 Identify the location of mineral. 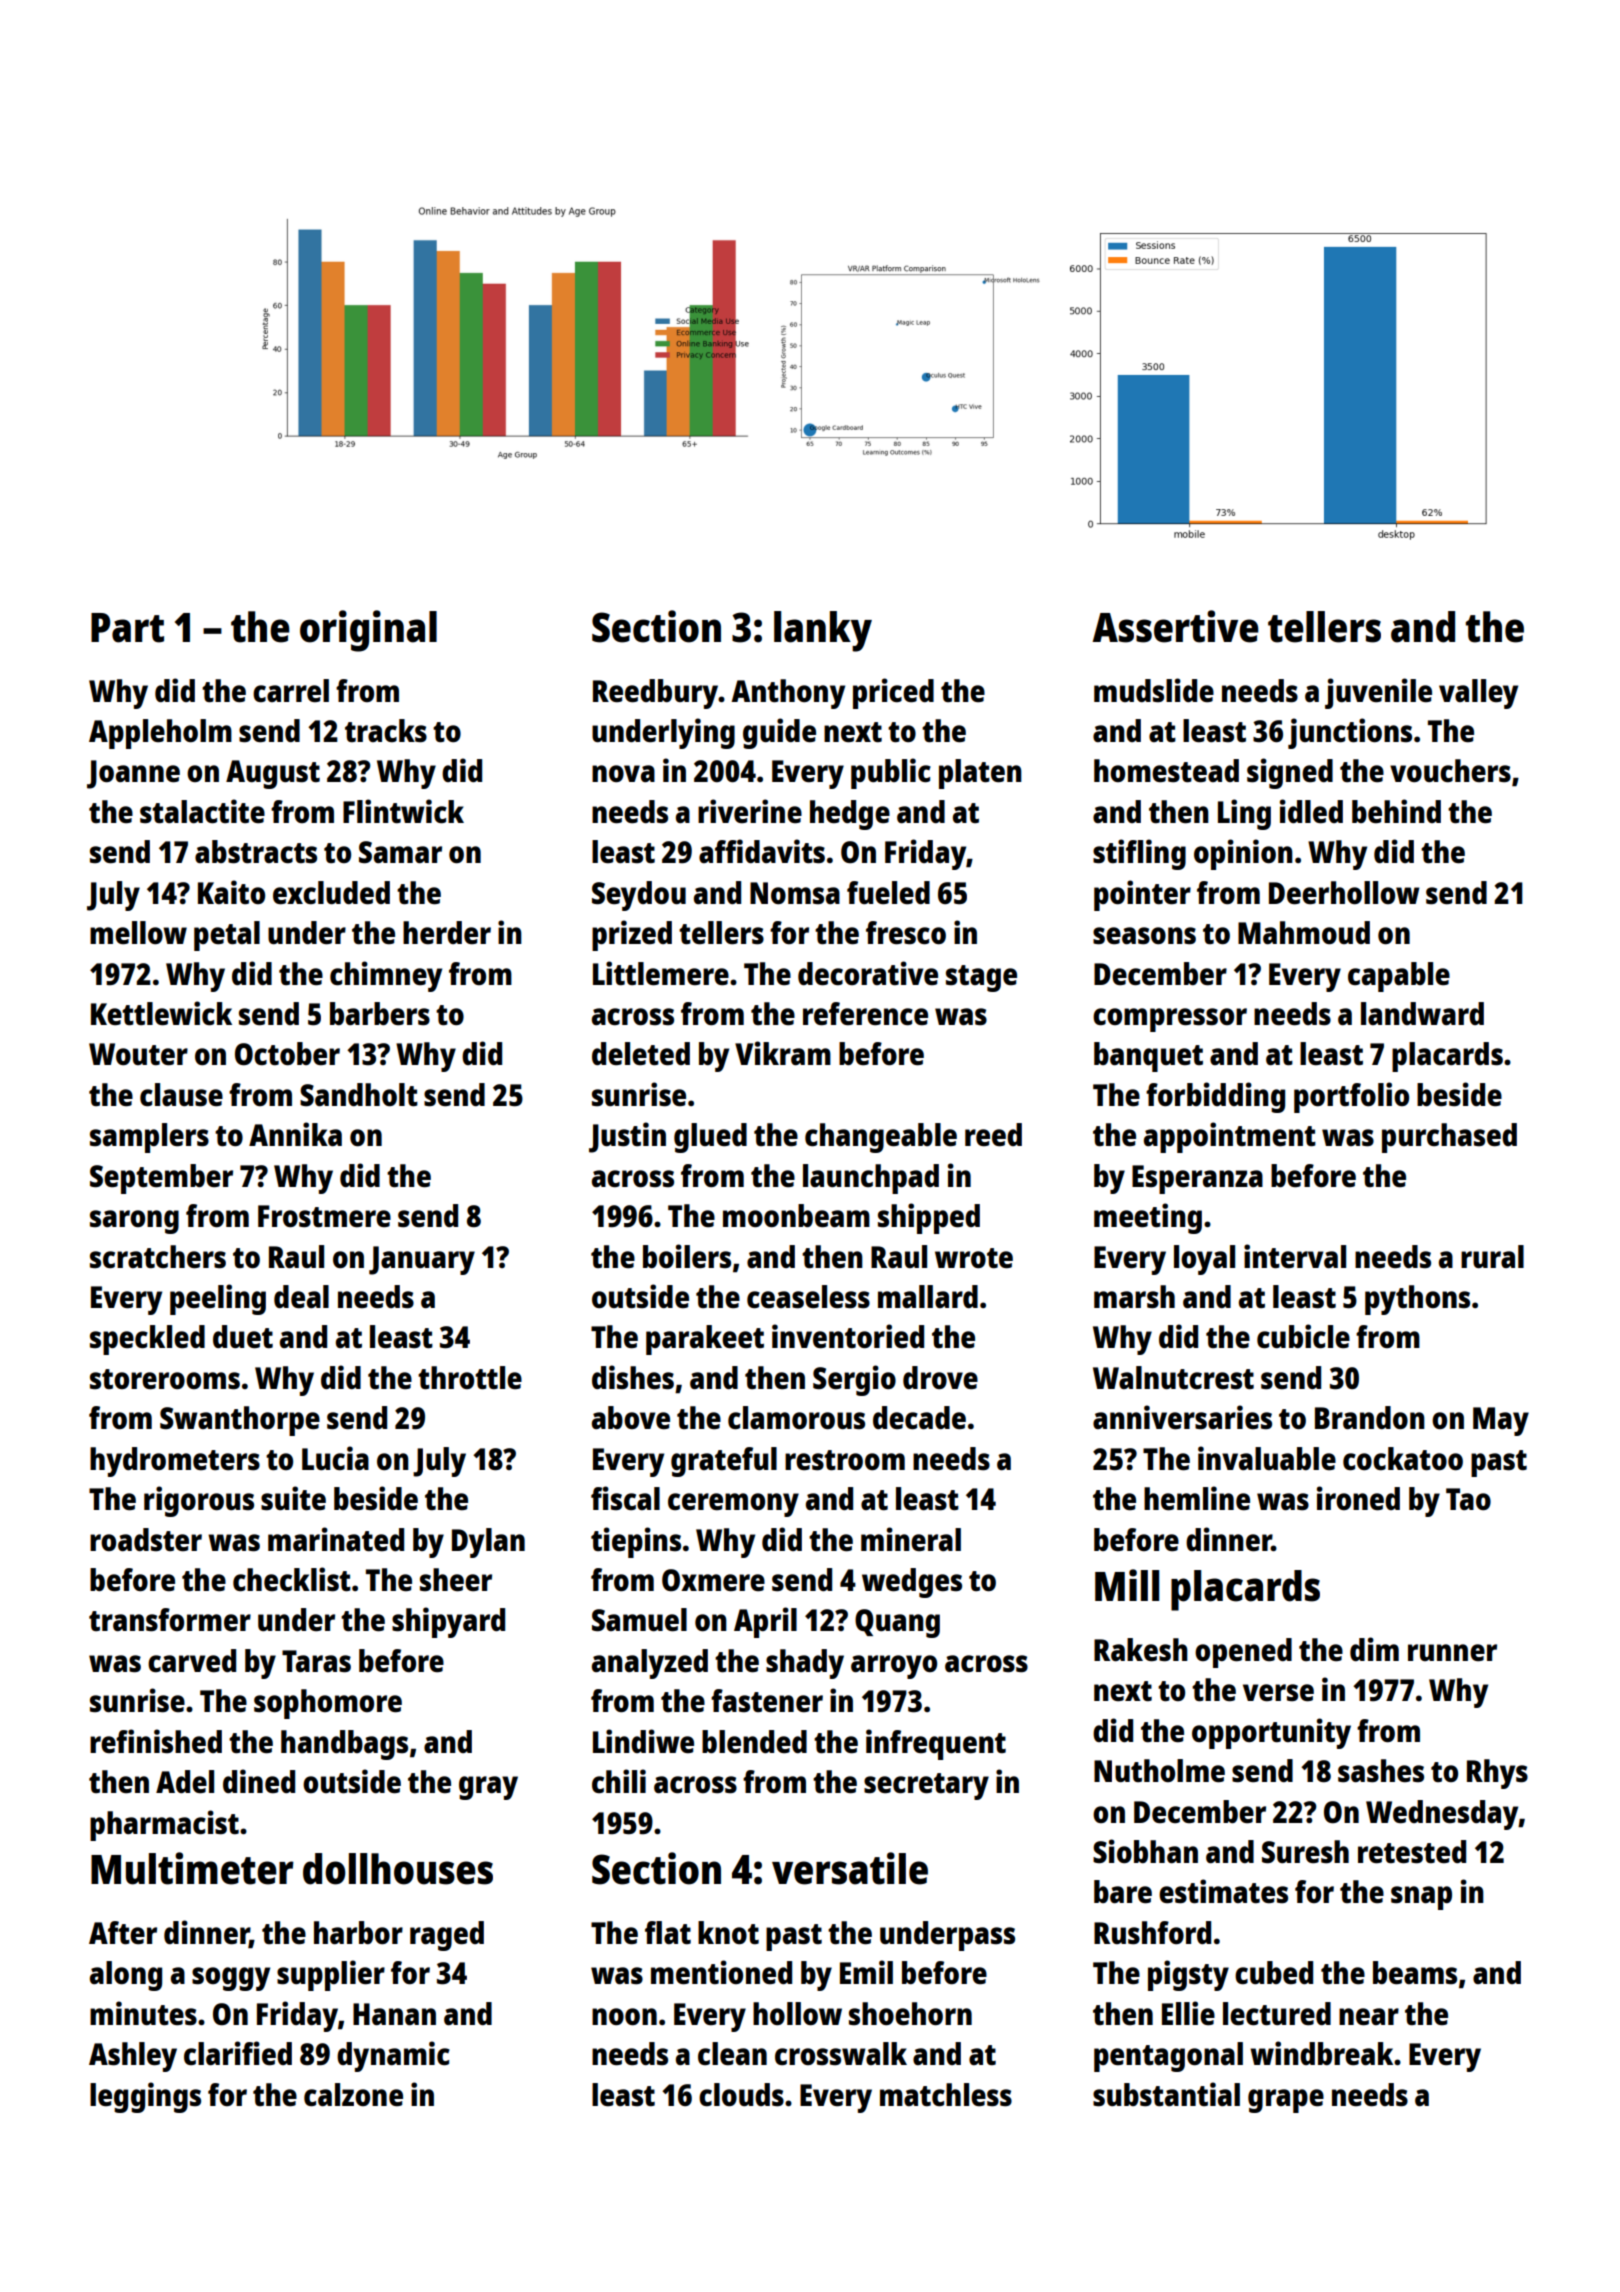
(911, 1539).
